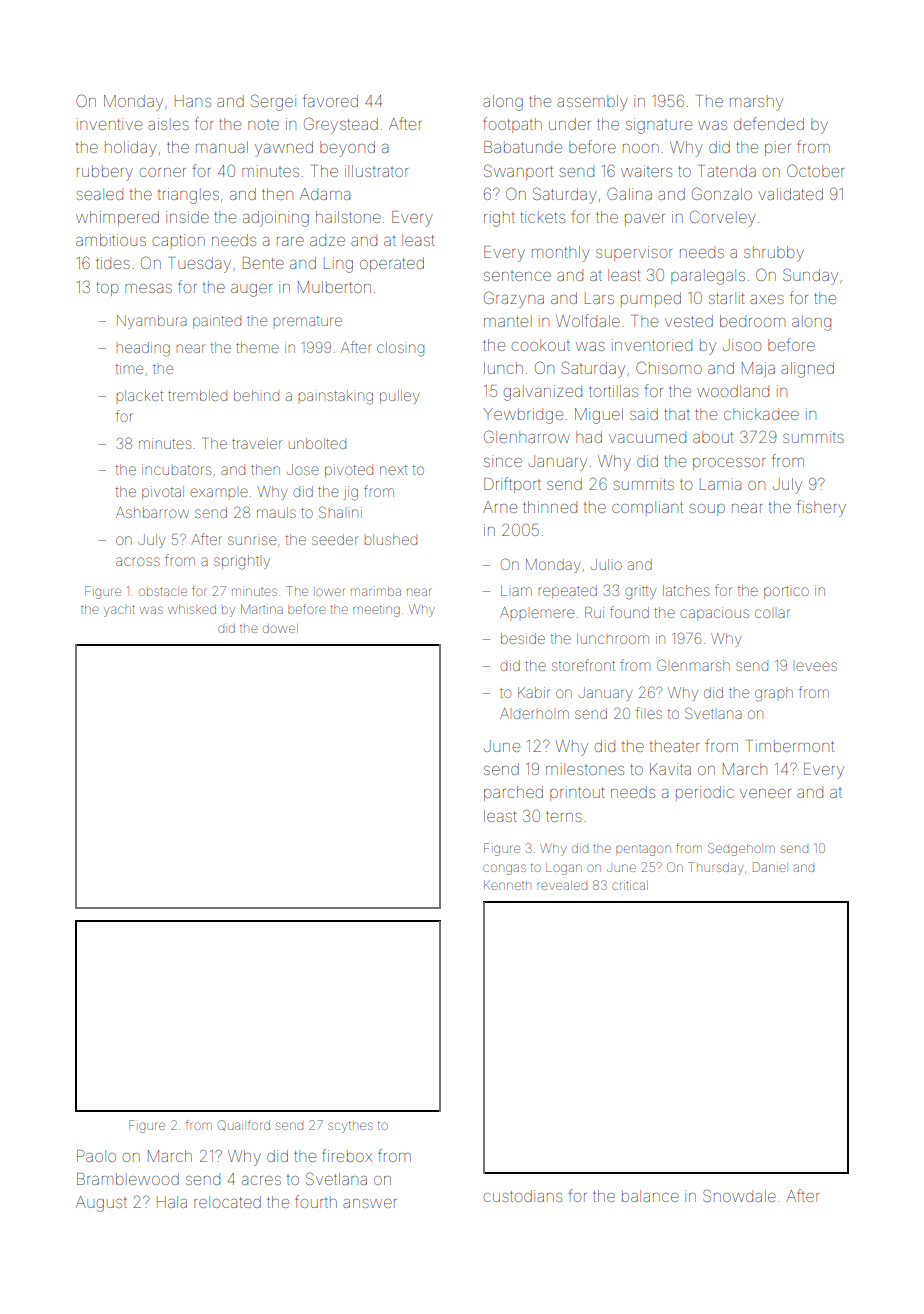 The image size is (924, 1314). What do you see at coordinates (222, 147) in the page?
I see `manual` at bounding box center [222, 147].
